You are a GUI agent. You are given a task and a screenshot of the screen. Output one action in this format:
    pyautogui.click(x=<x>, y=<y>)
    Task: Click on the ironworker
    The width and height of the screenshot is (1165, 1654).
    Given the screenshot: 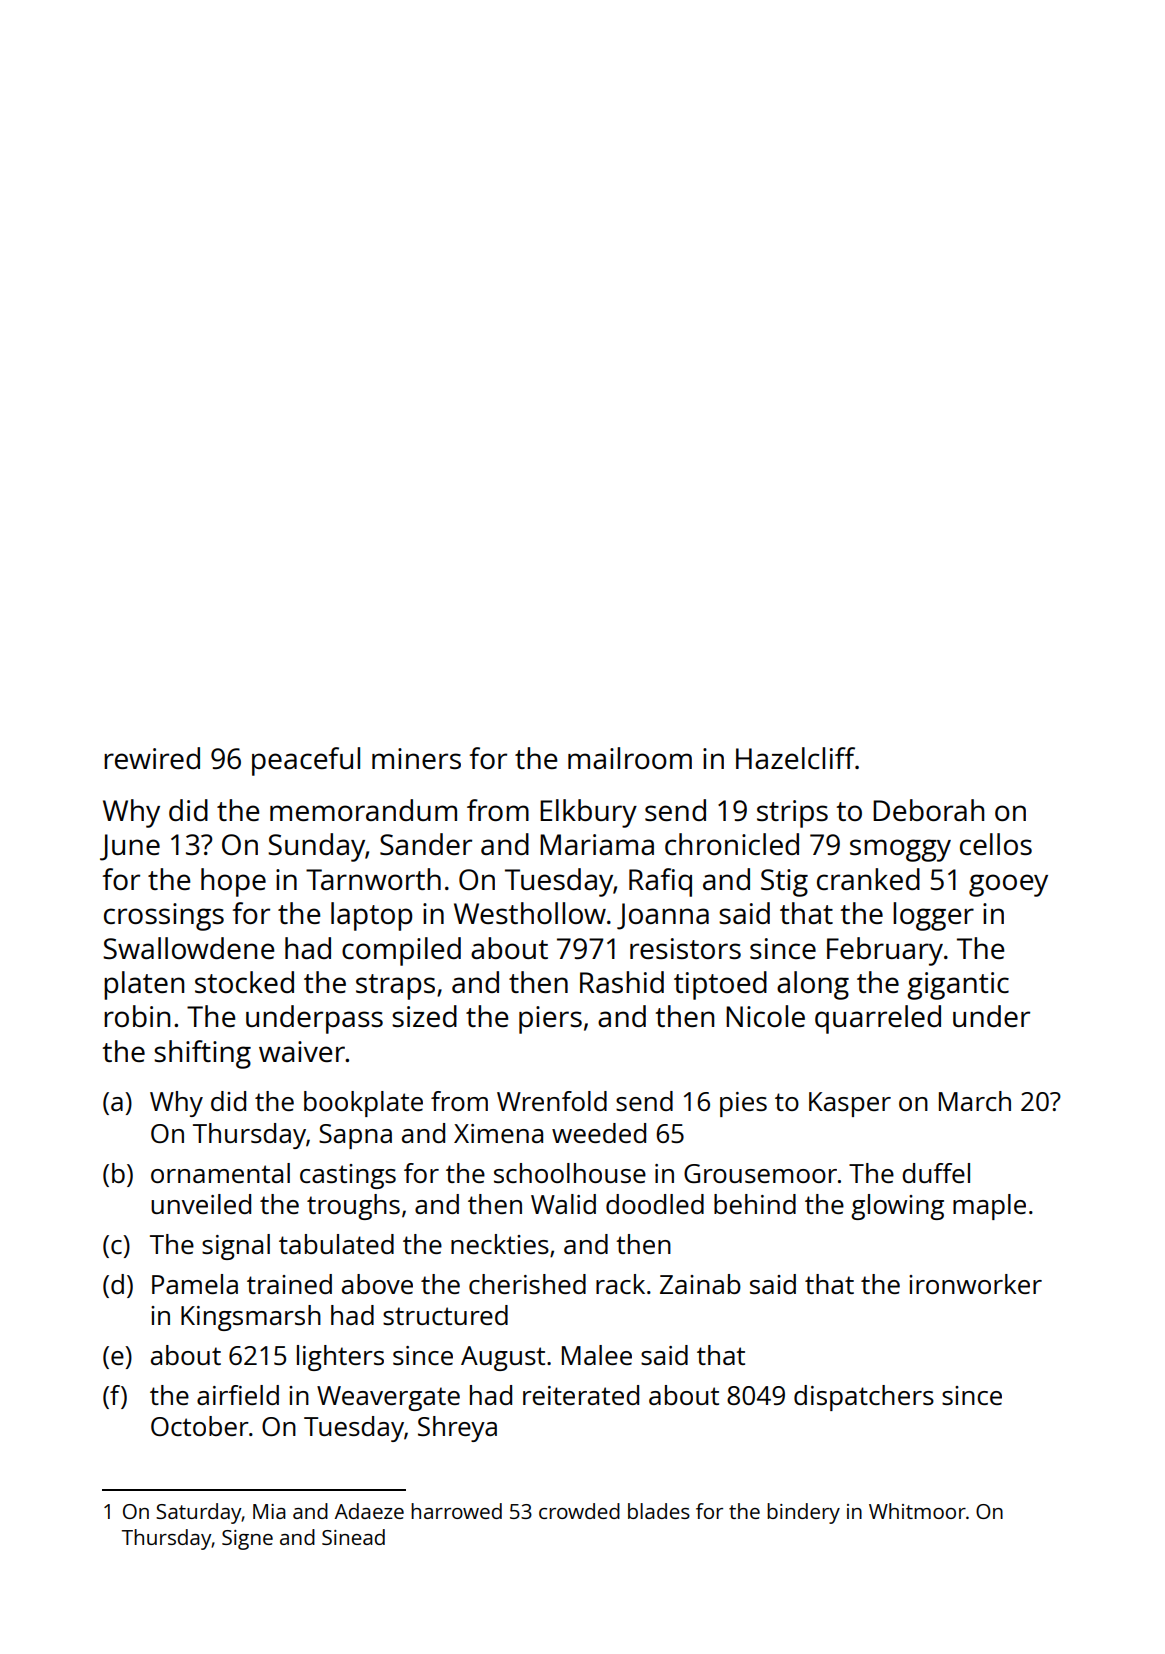 What is the action you would take?
    pyautogui.click(x=975, y=1284)
